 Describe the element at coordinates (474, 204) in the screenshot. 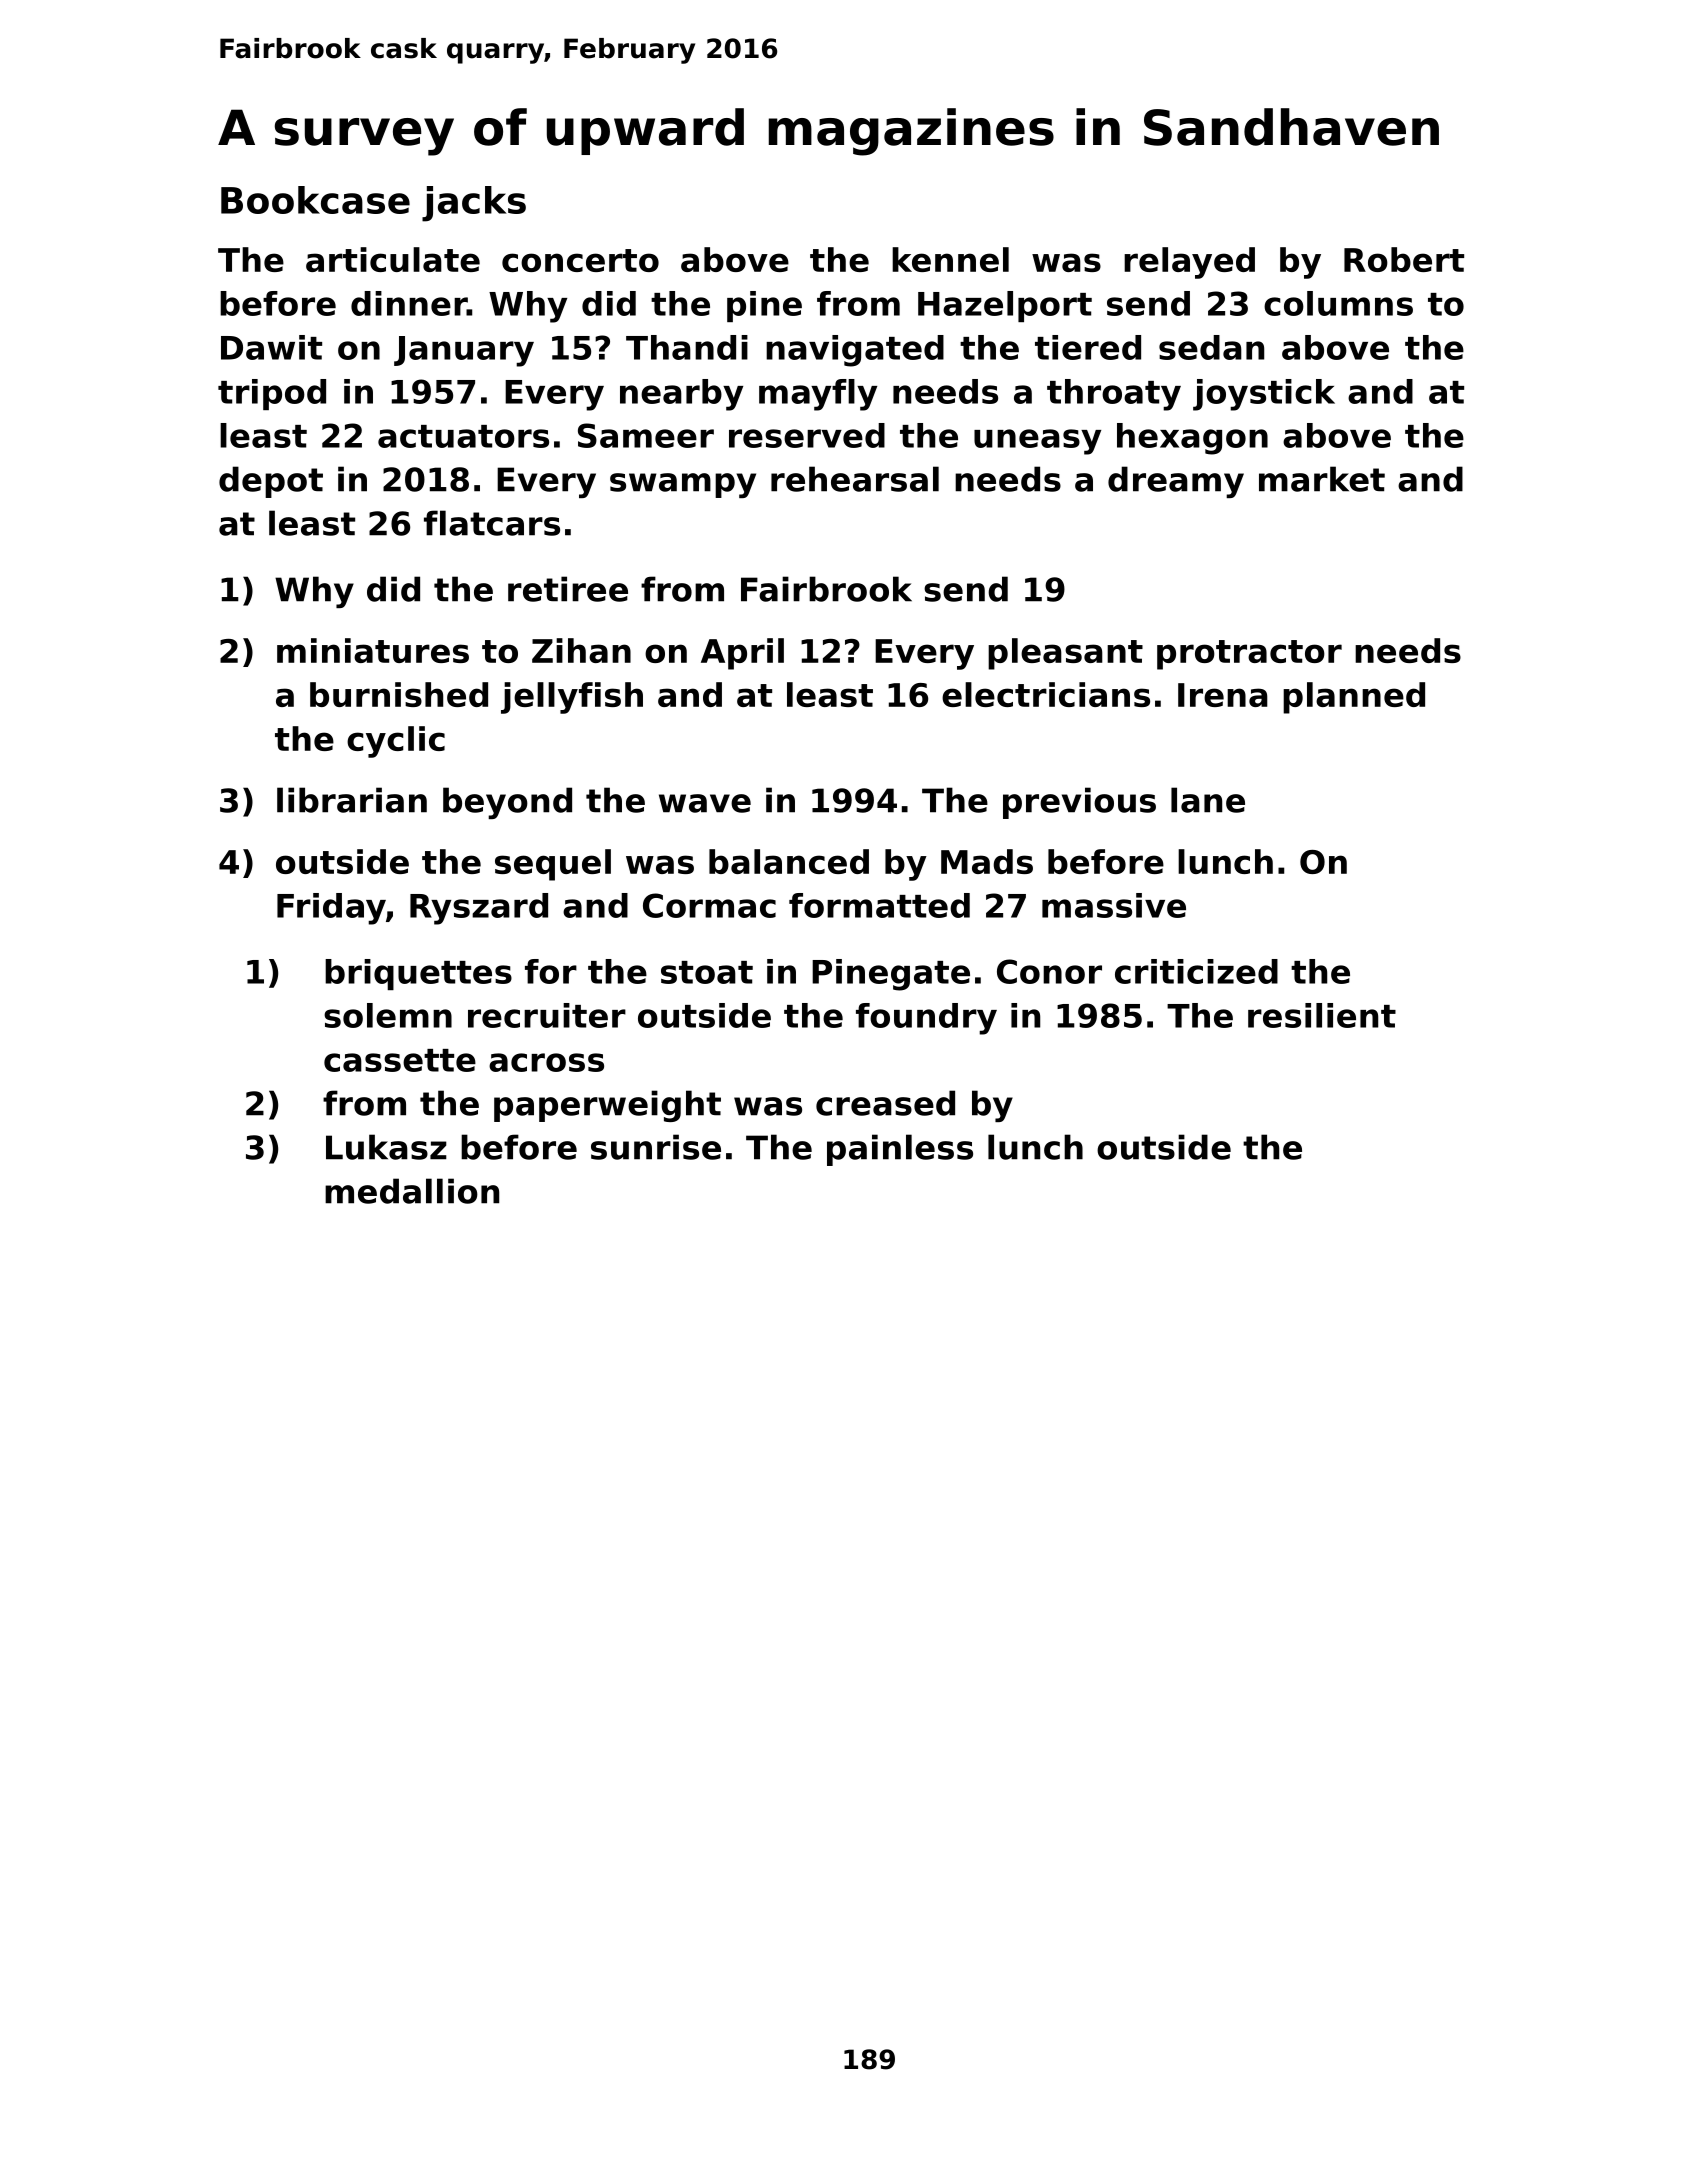

I see `jacks` at that location.
